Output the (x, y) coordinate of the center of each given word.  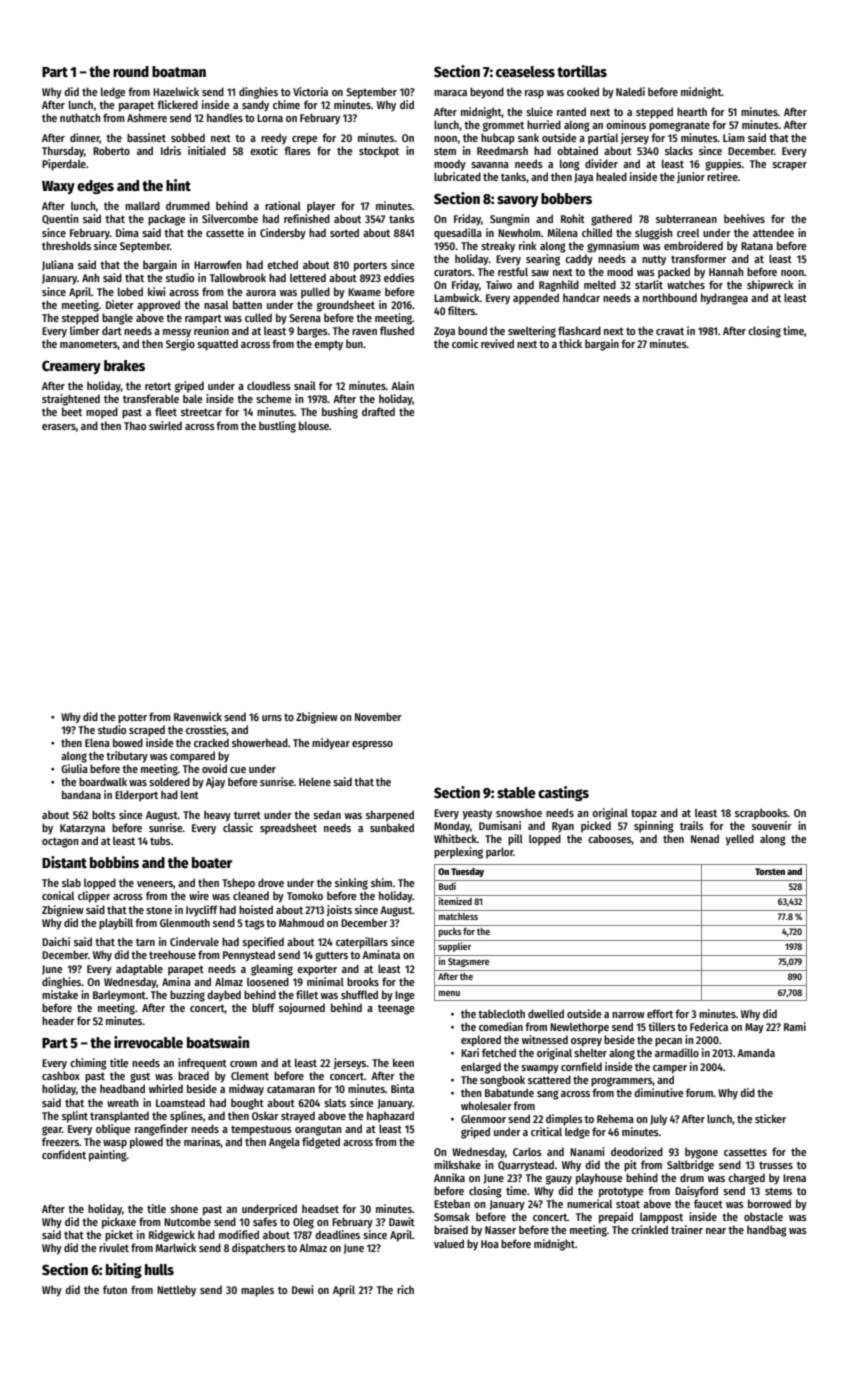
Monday (452, 827)
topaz (644, 815)
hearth (692, 111)
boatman (179, 71)
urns (272, 718)
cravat (670, 331)
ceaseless (525, 71)
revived (497, 343)
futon (115, 1289)
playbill (116, 924)
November (378, 716)
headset (320, 1208)
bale (193, 398)
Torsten (770, 871)
